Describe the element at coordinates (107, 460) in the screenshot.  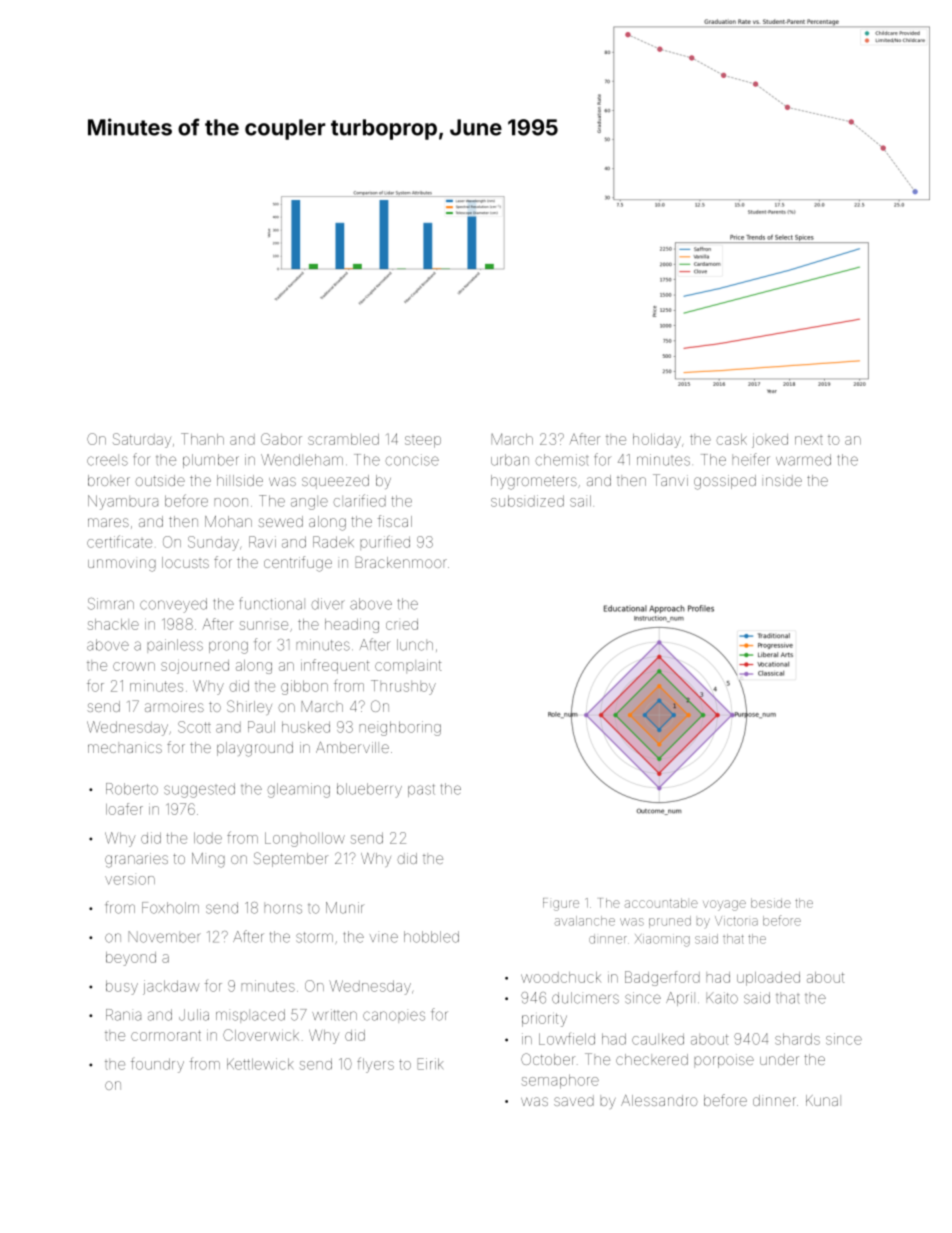
I see `creels` at that location.
